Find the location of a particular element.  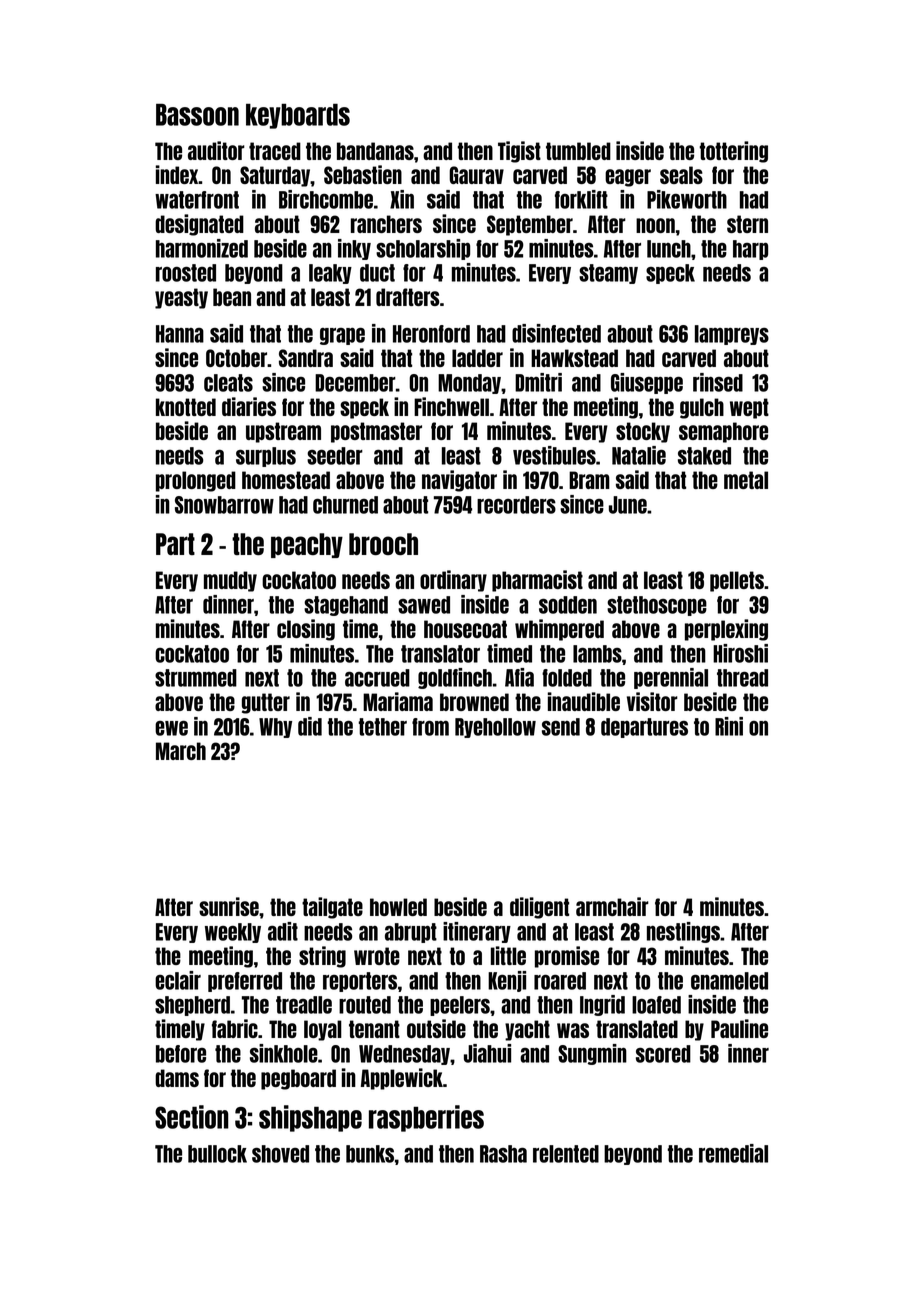

Rasha is located at coordinates (503, 1154).
